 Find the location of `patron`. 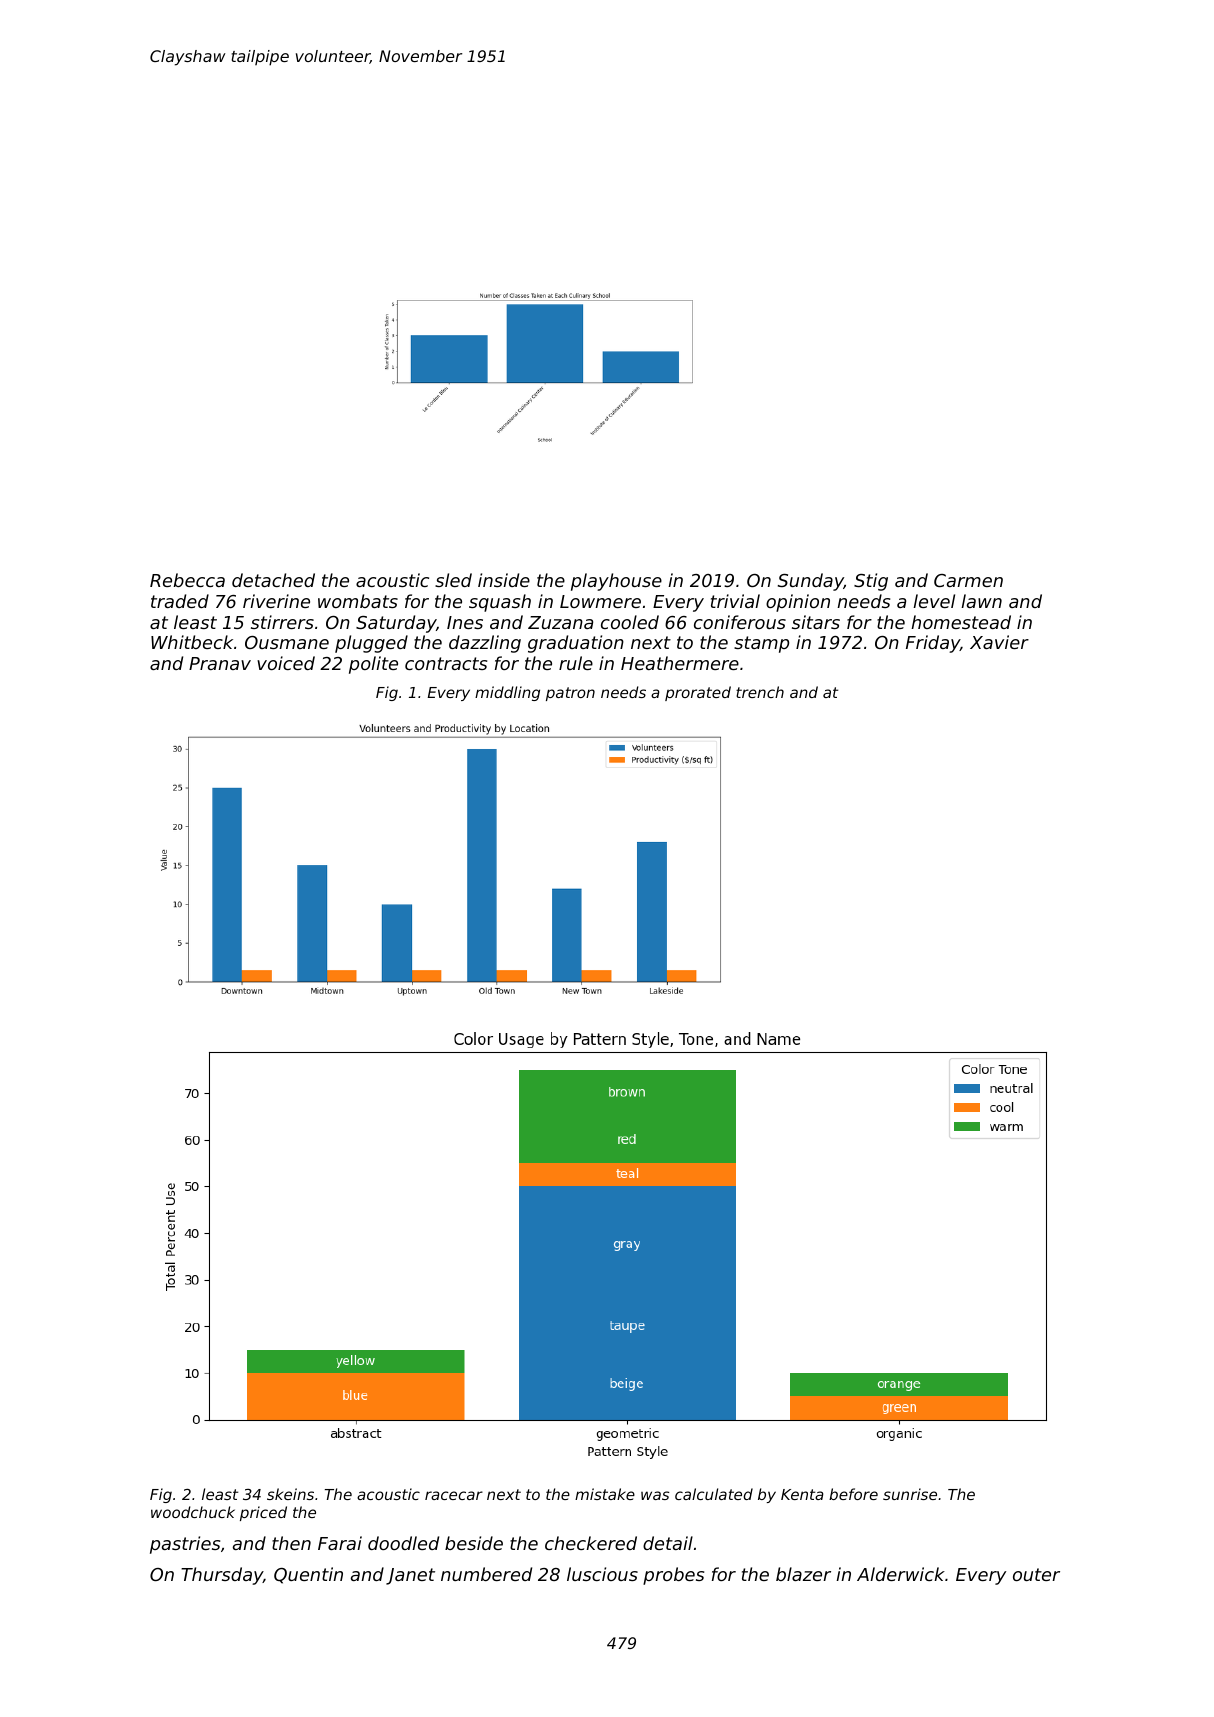

patron is located at coordinates (570, 694).
